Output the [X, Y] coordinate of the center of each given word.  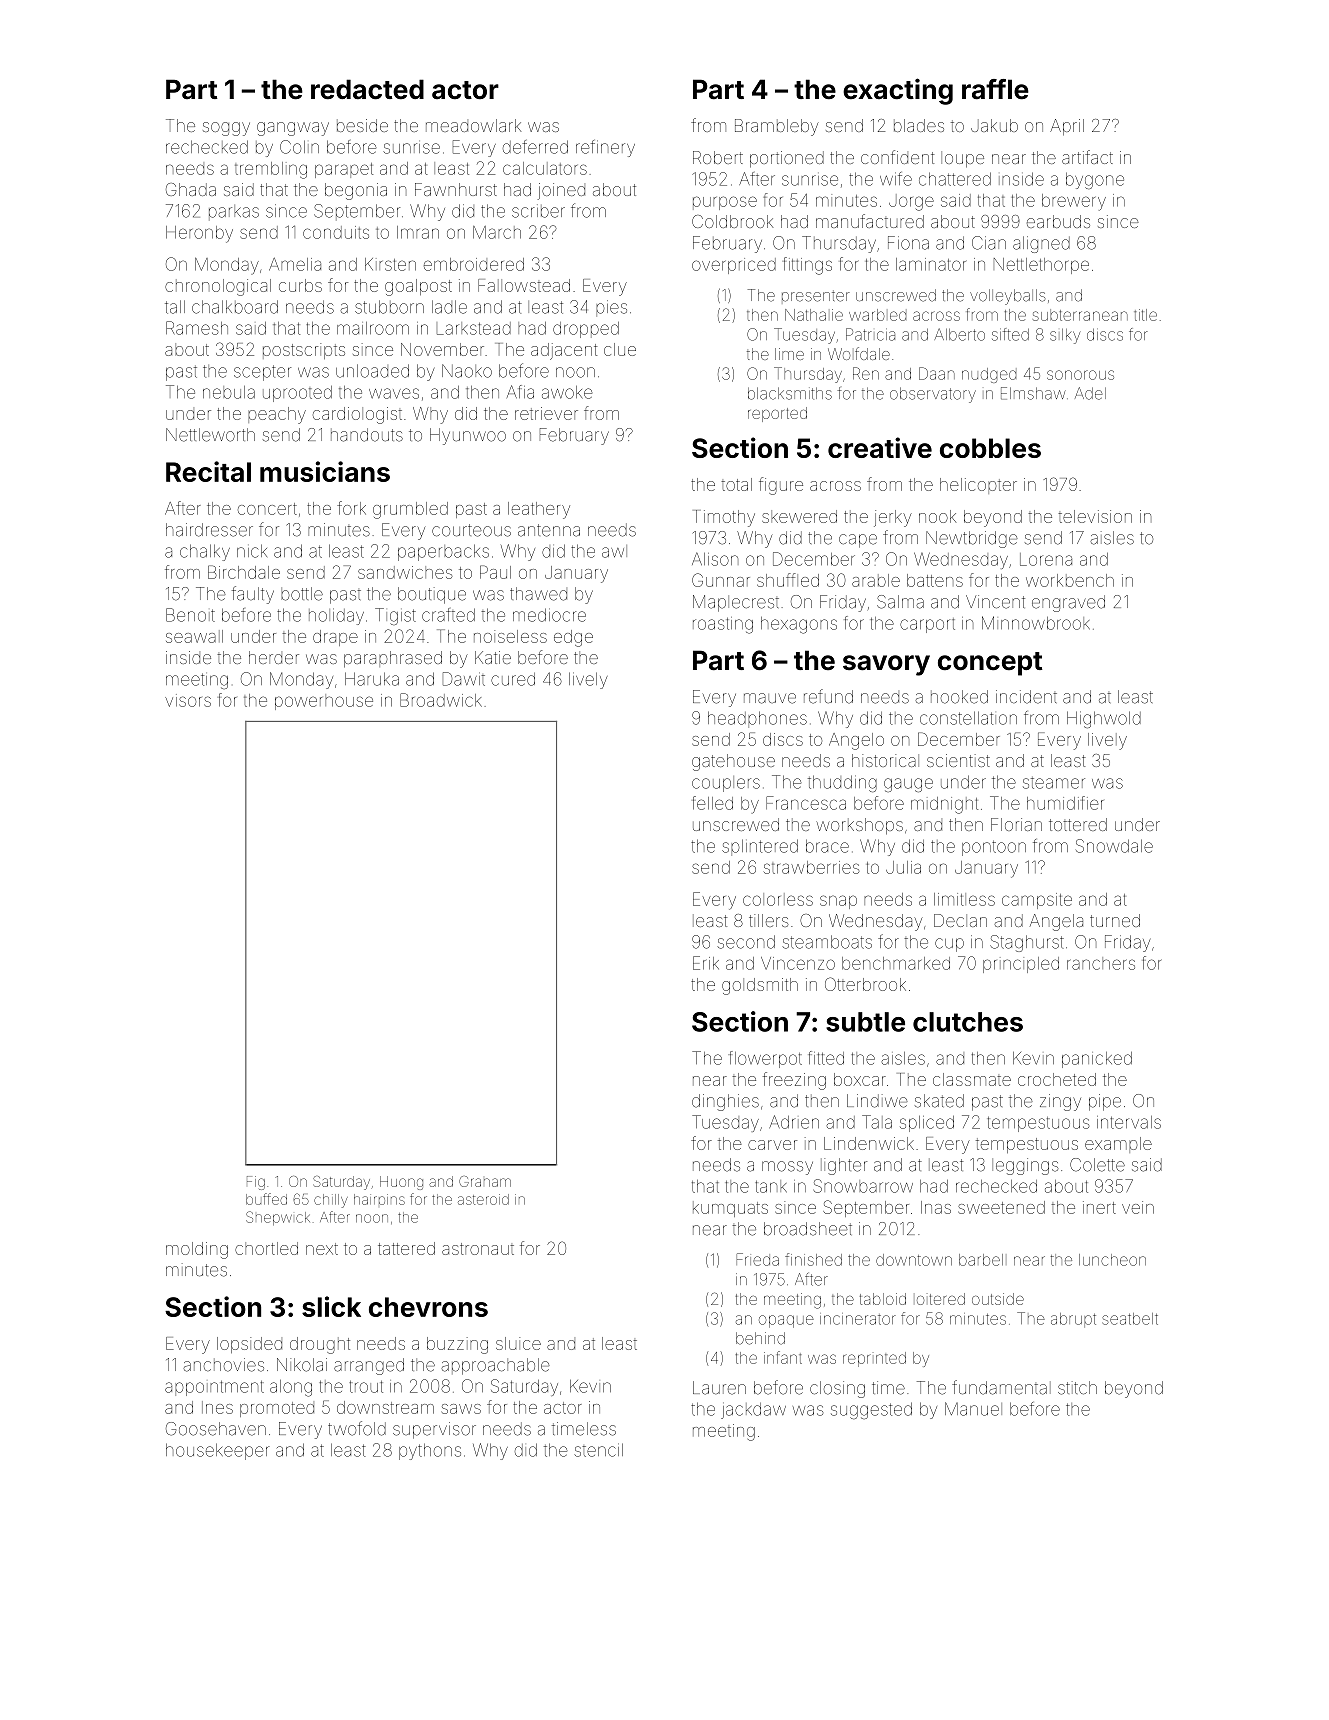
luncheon [1112, 1260]
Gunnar [721, 580]
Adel [1090, 393]
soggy [226, 129]
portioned [787, 159]
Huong [401, 1183]
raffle [995, 89]
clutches [968, 1022]
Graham [485, 1181]
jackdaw [753, 1410]
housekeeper [218, 1451]
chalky [205, 552]
